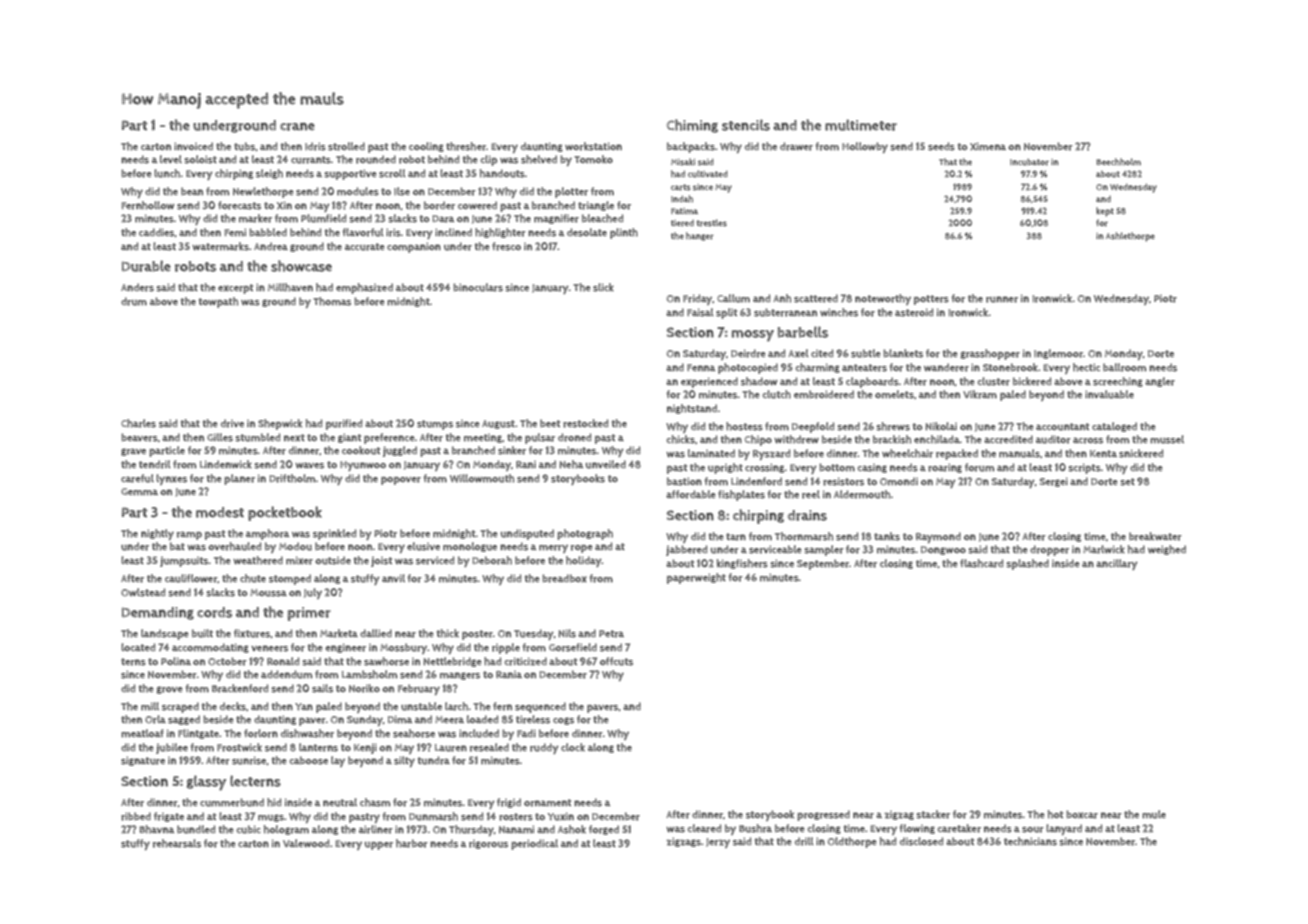 This screenshot has height=924, width=1308. Describe the element at coordinates (852, 842) in the screenshot. I see `Oldthorpe` at that location.
